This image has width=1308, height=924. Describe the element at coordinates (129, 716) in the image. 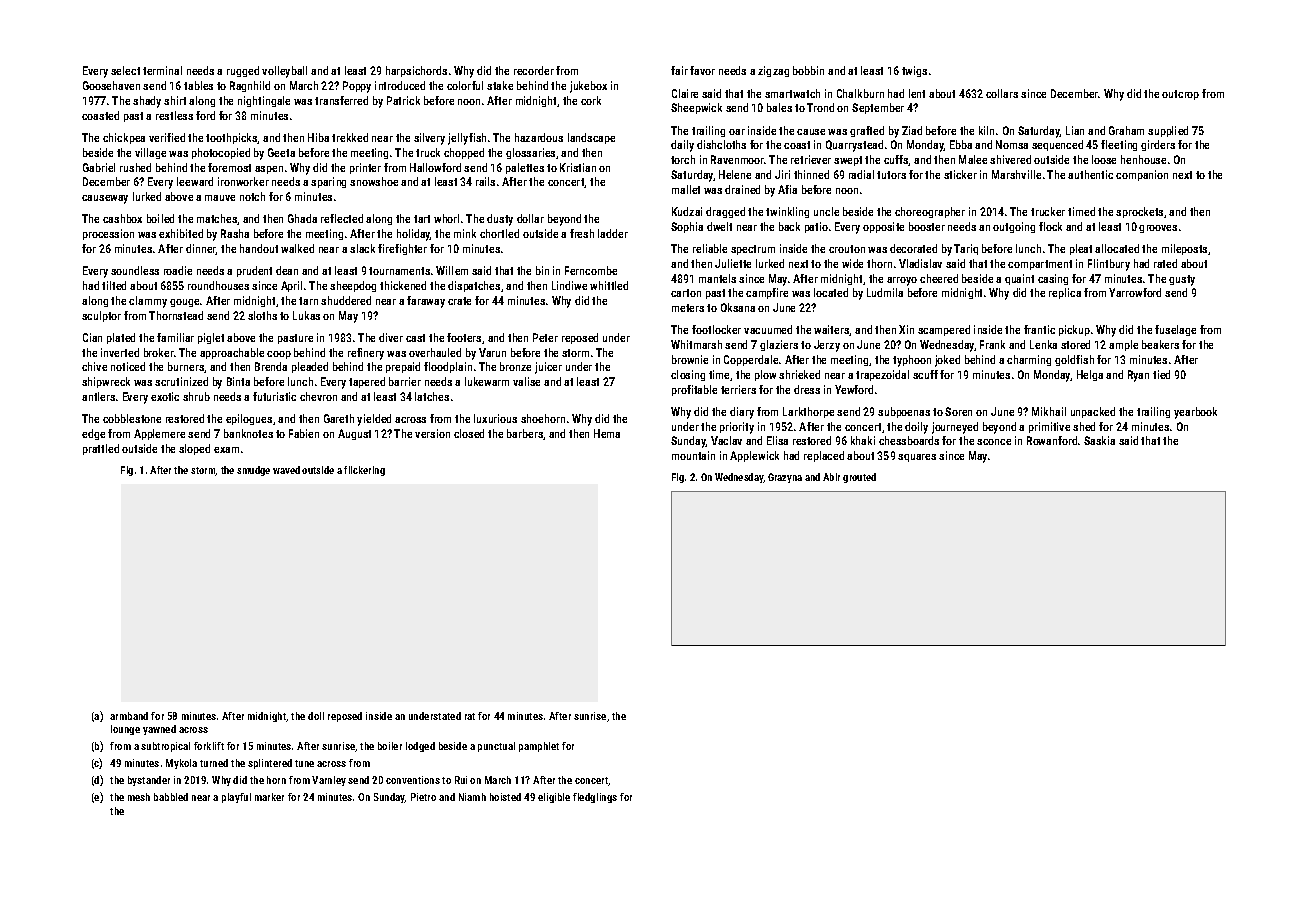

I see `armband` at that location.
